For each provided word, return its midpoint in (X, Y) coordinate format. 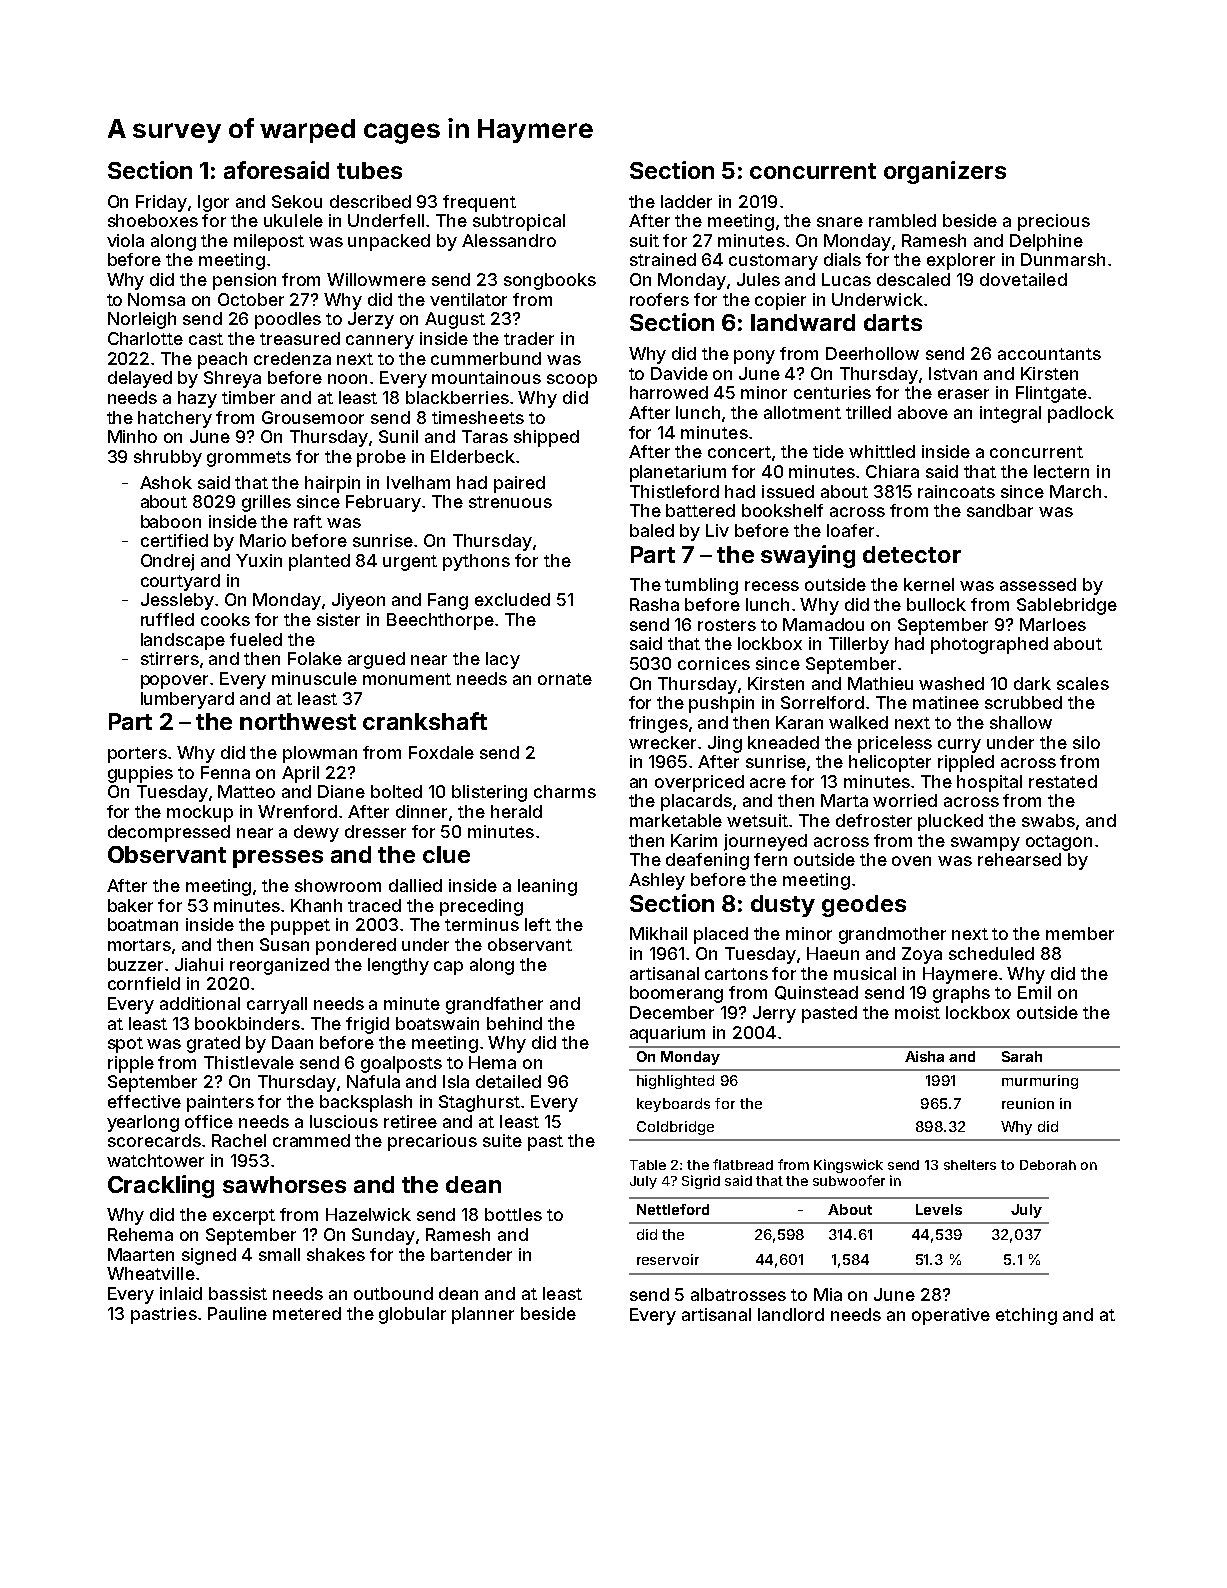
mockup (200, 813)
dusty (783, 906)
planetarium (678, 473)
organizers (945, 172)
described (370, 201)
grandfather (494, 1005)
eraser (963, 394)
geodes (864, 906)
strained (663, 259)
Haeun (833, 953)
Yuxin (259, 560)
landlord (791, 1314)
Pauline (237, 1313)
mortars (139, 945)
